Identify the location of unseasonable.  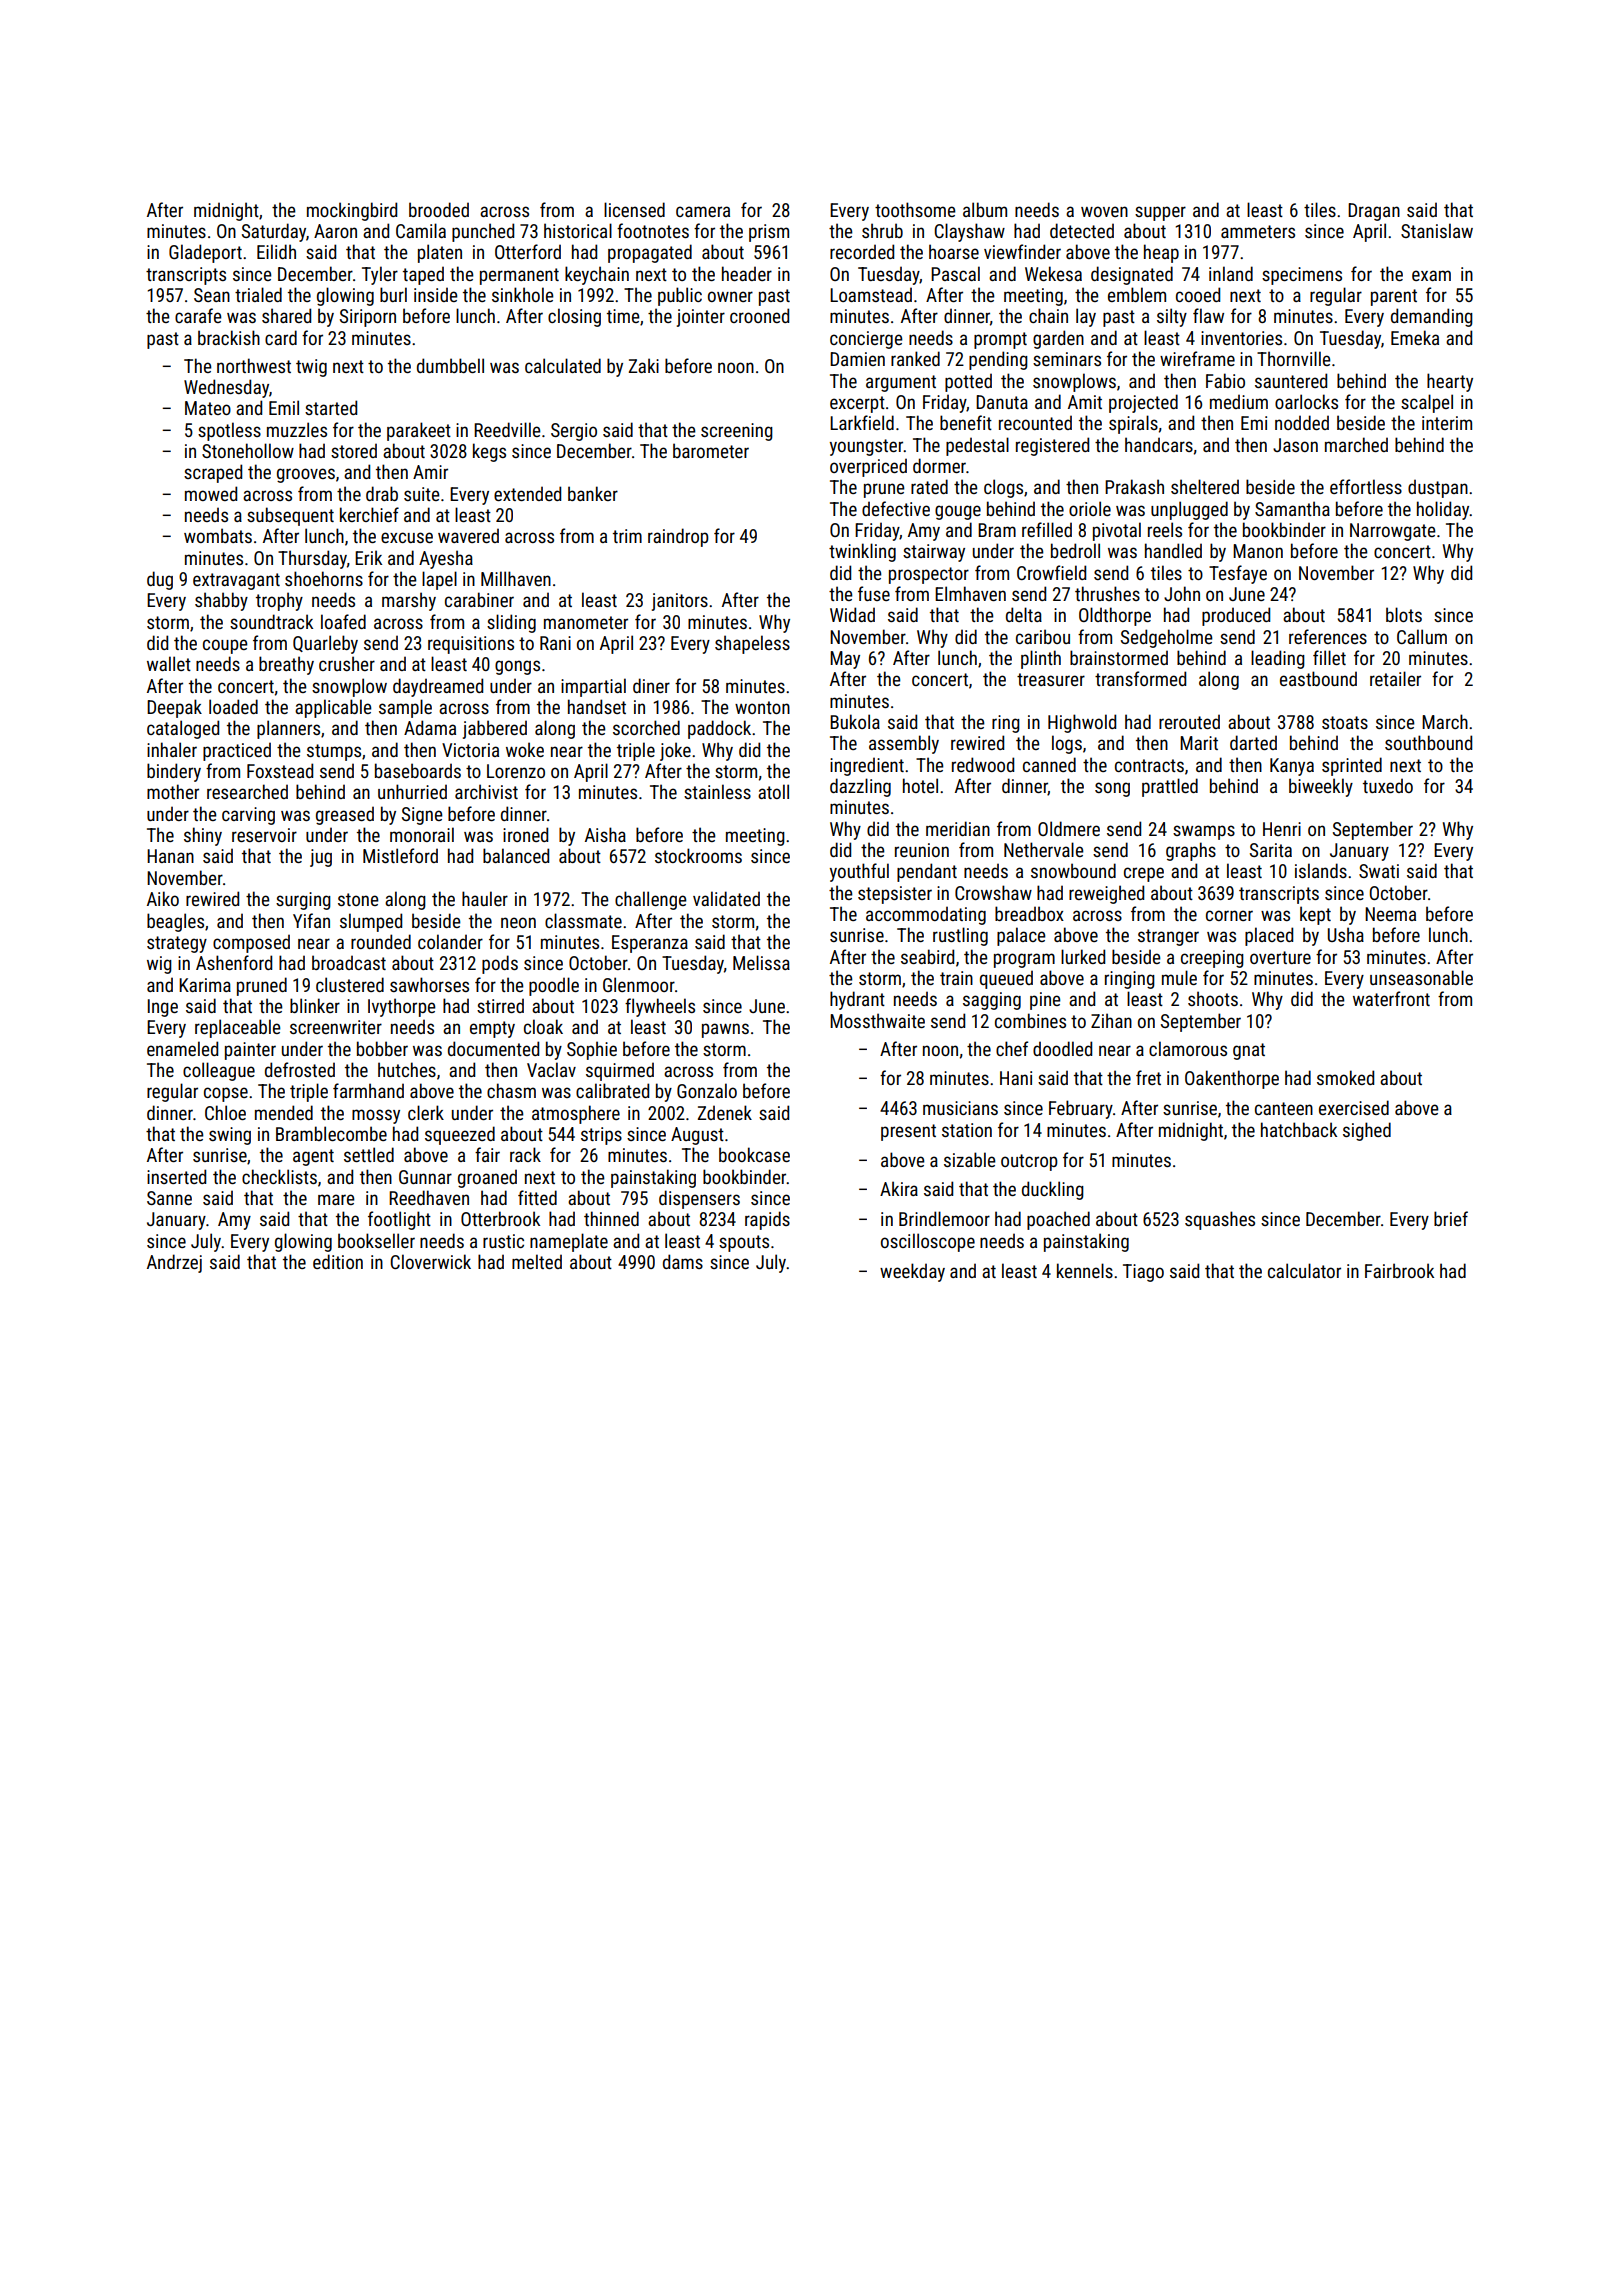
(1421, 977).
